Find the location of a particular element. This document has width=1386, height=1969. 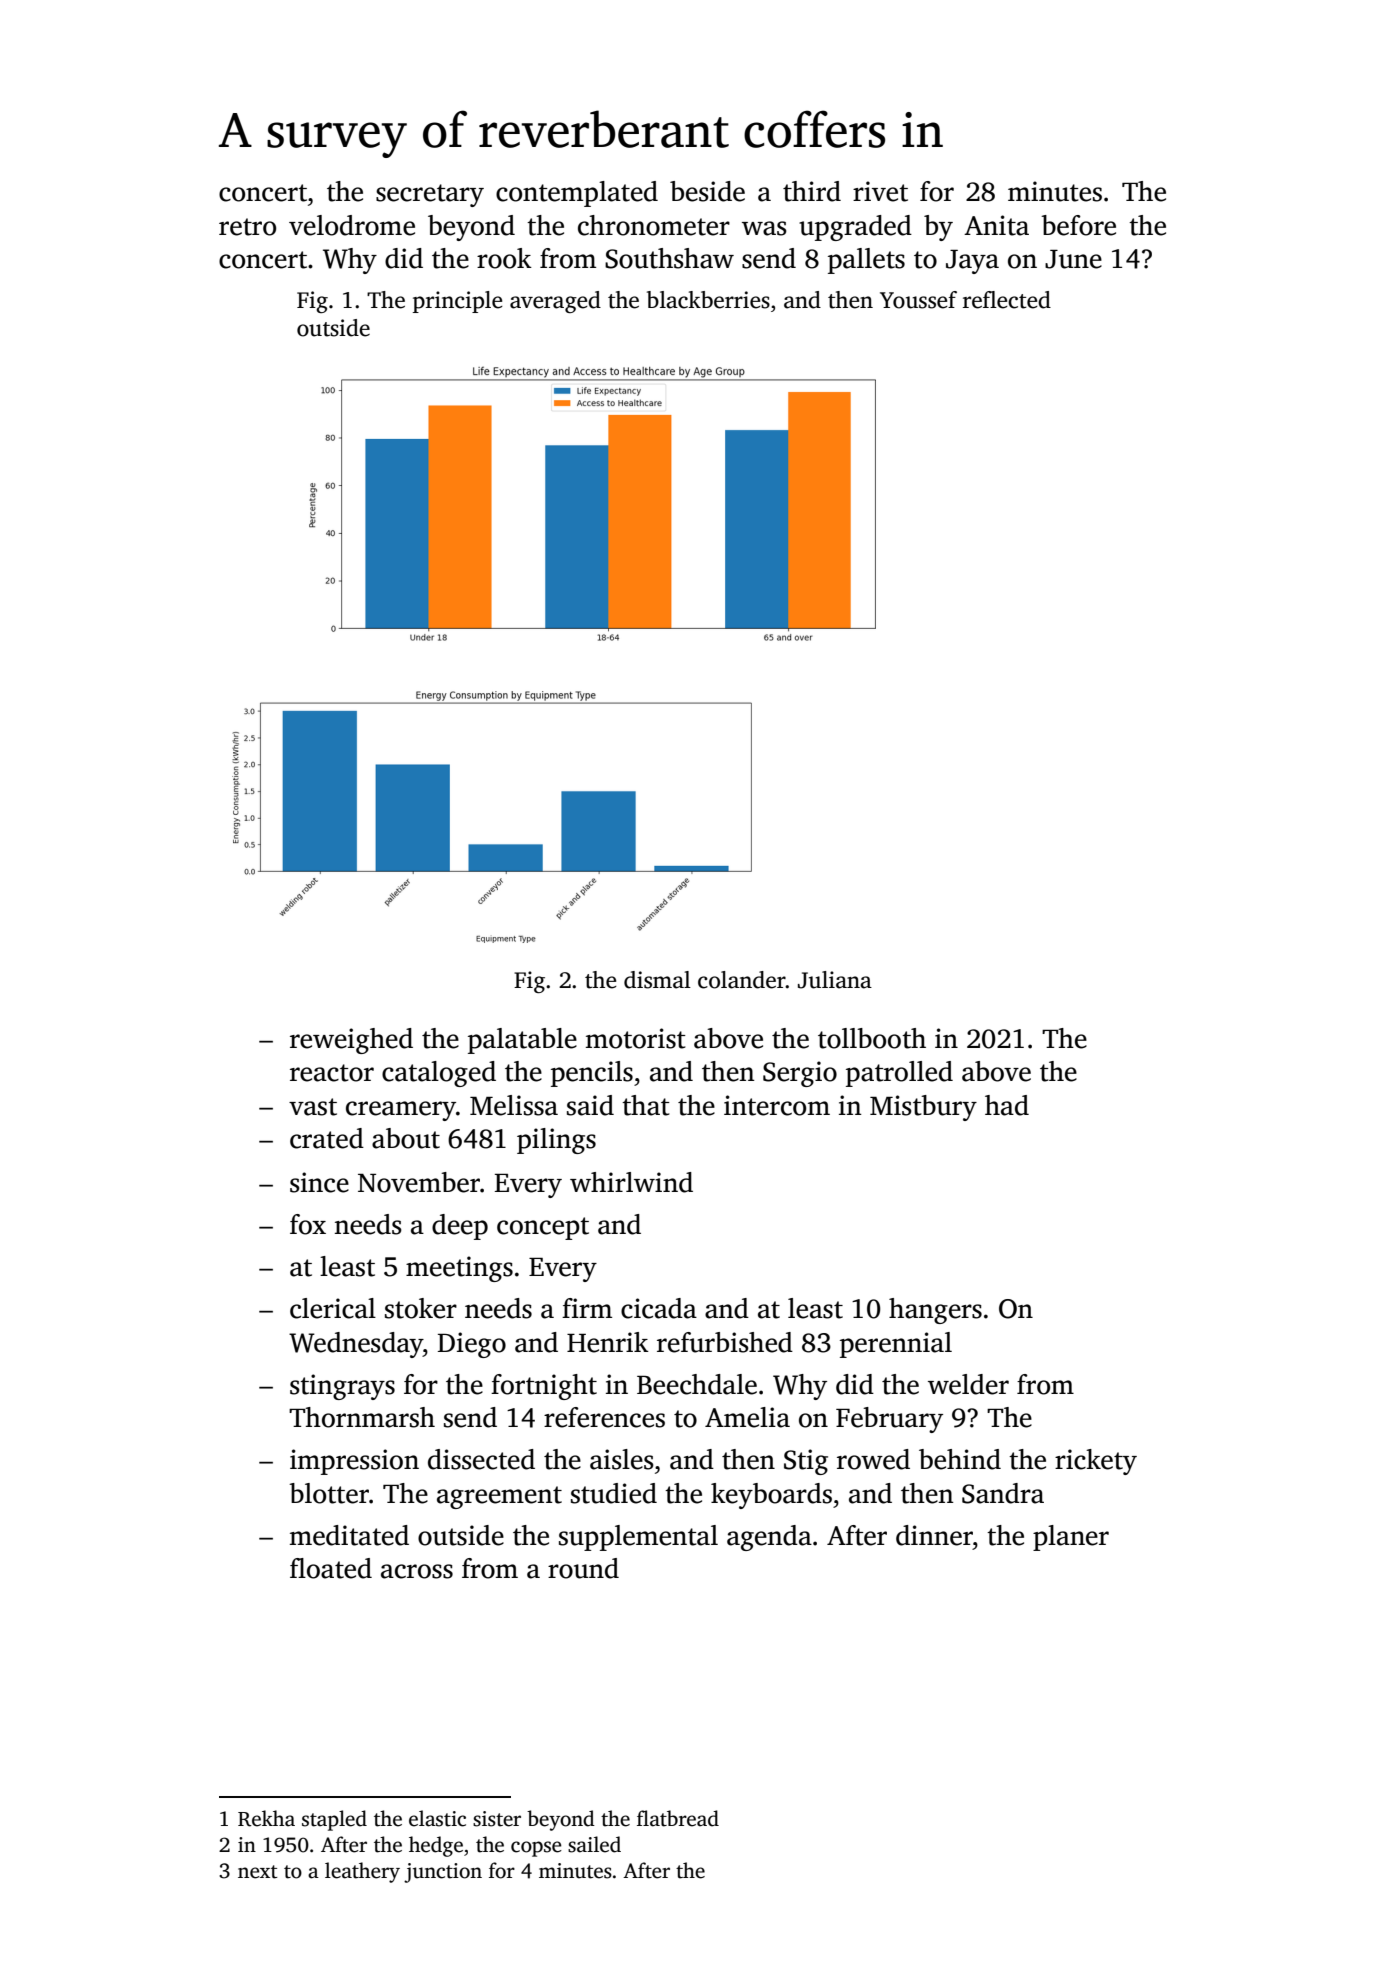

third is located at coordinates (812, 191).
